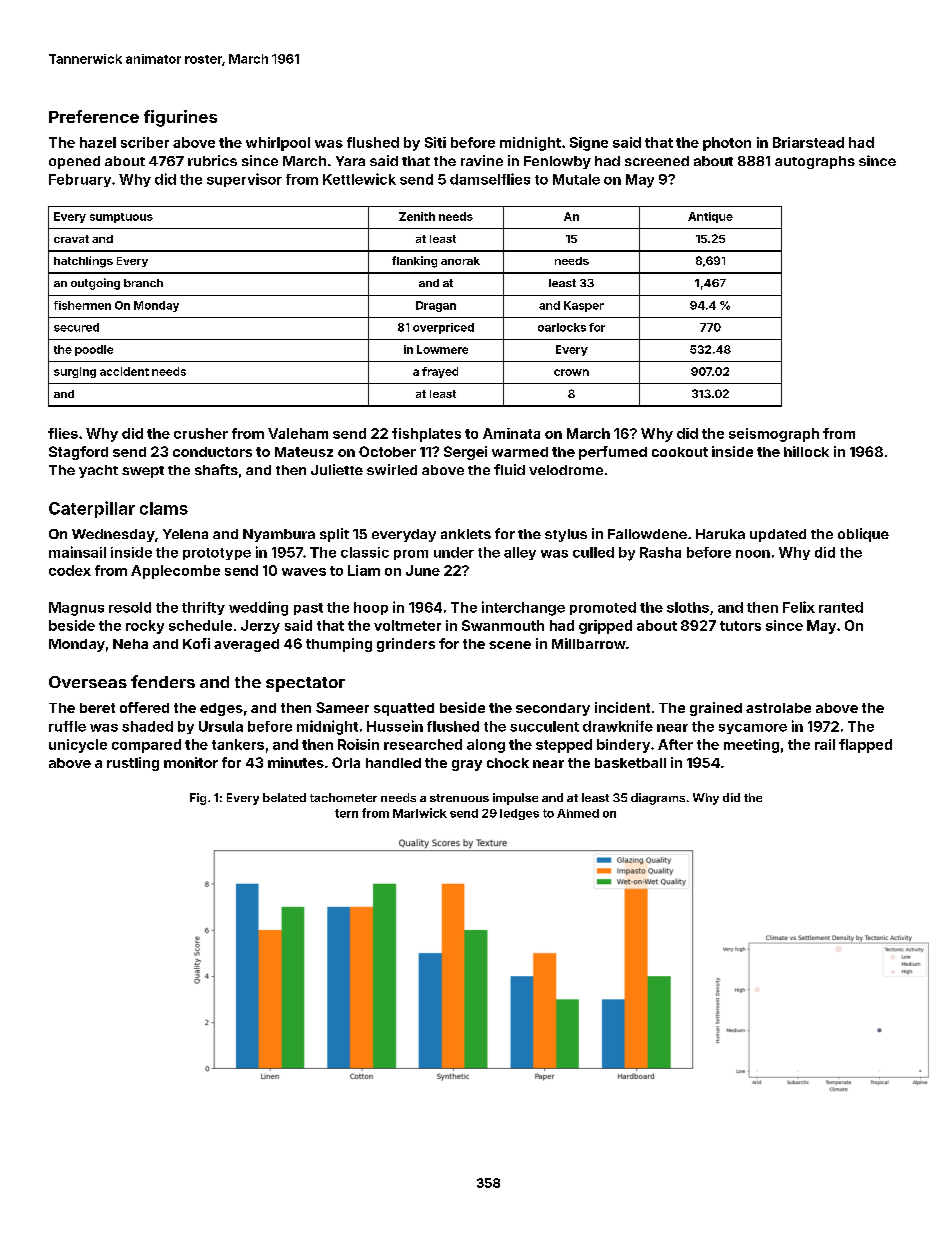 This page has width=952, height=1233. I want to click on Preference, so click(94, 116).
